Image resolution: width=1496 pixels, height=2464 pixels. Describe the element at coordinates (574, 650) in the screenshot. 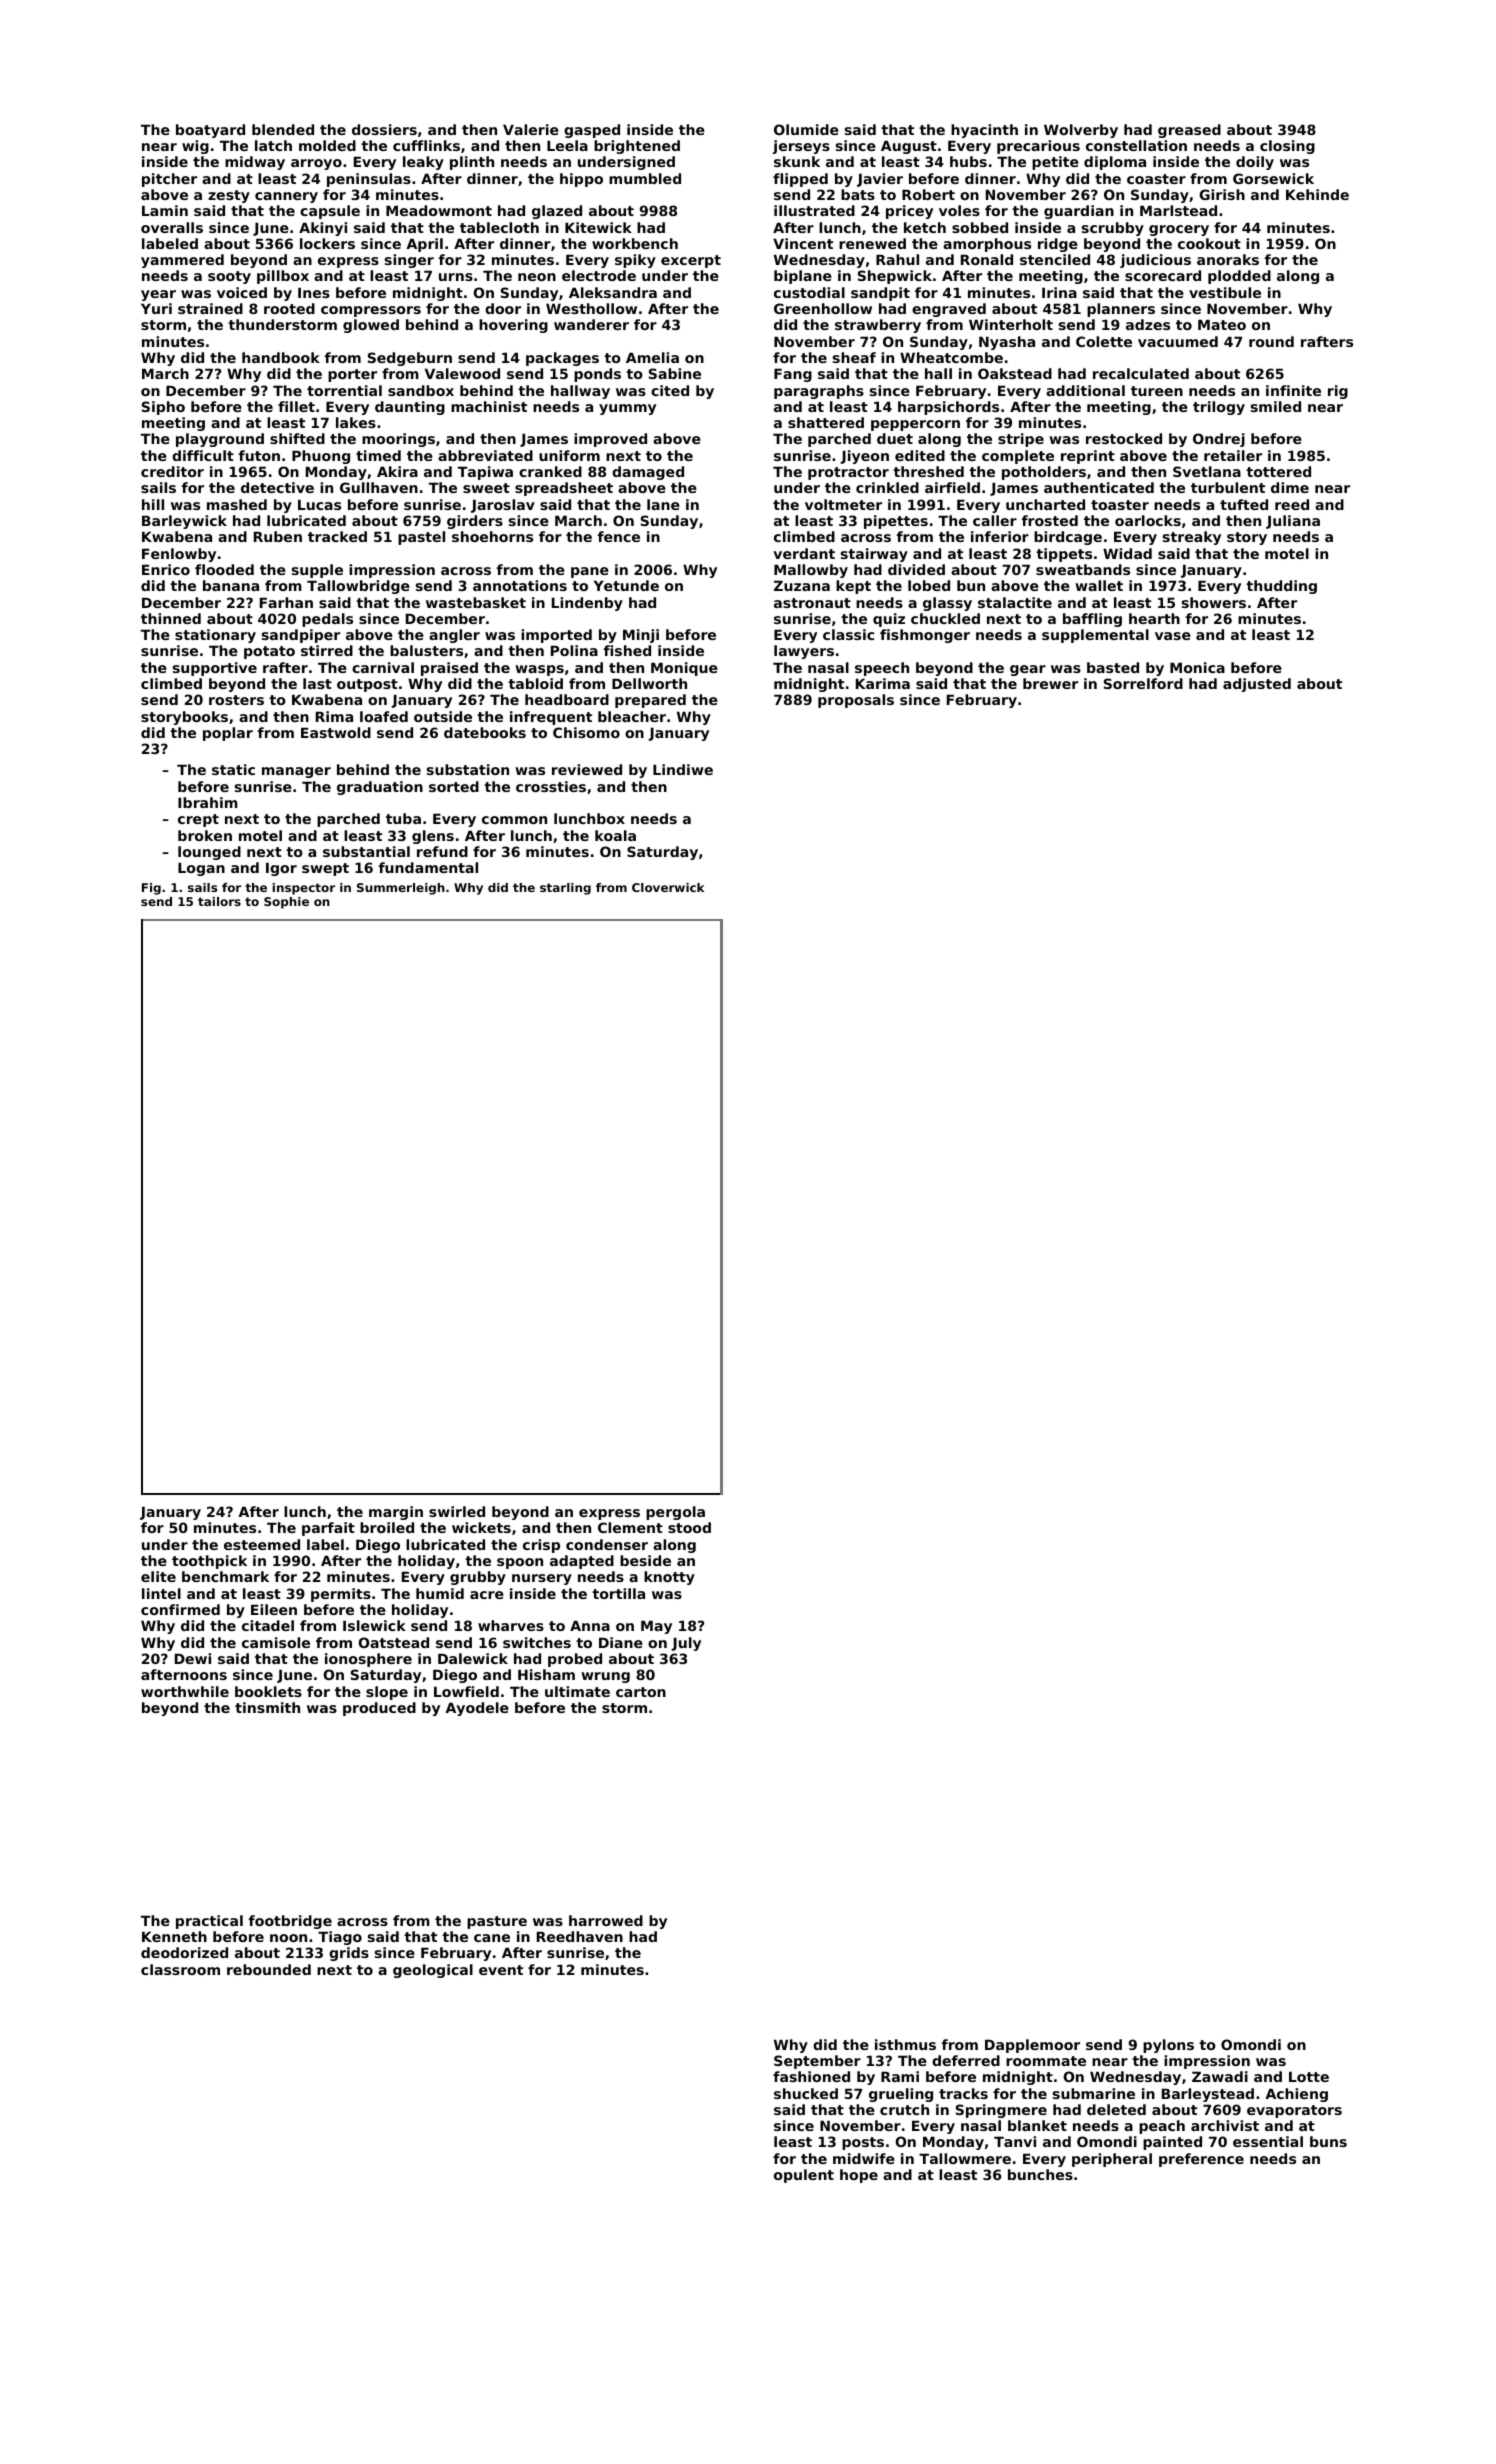

I see `Polina` at that location.
